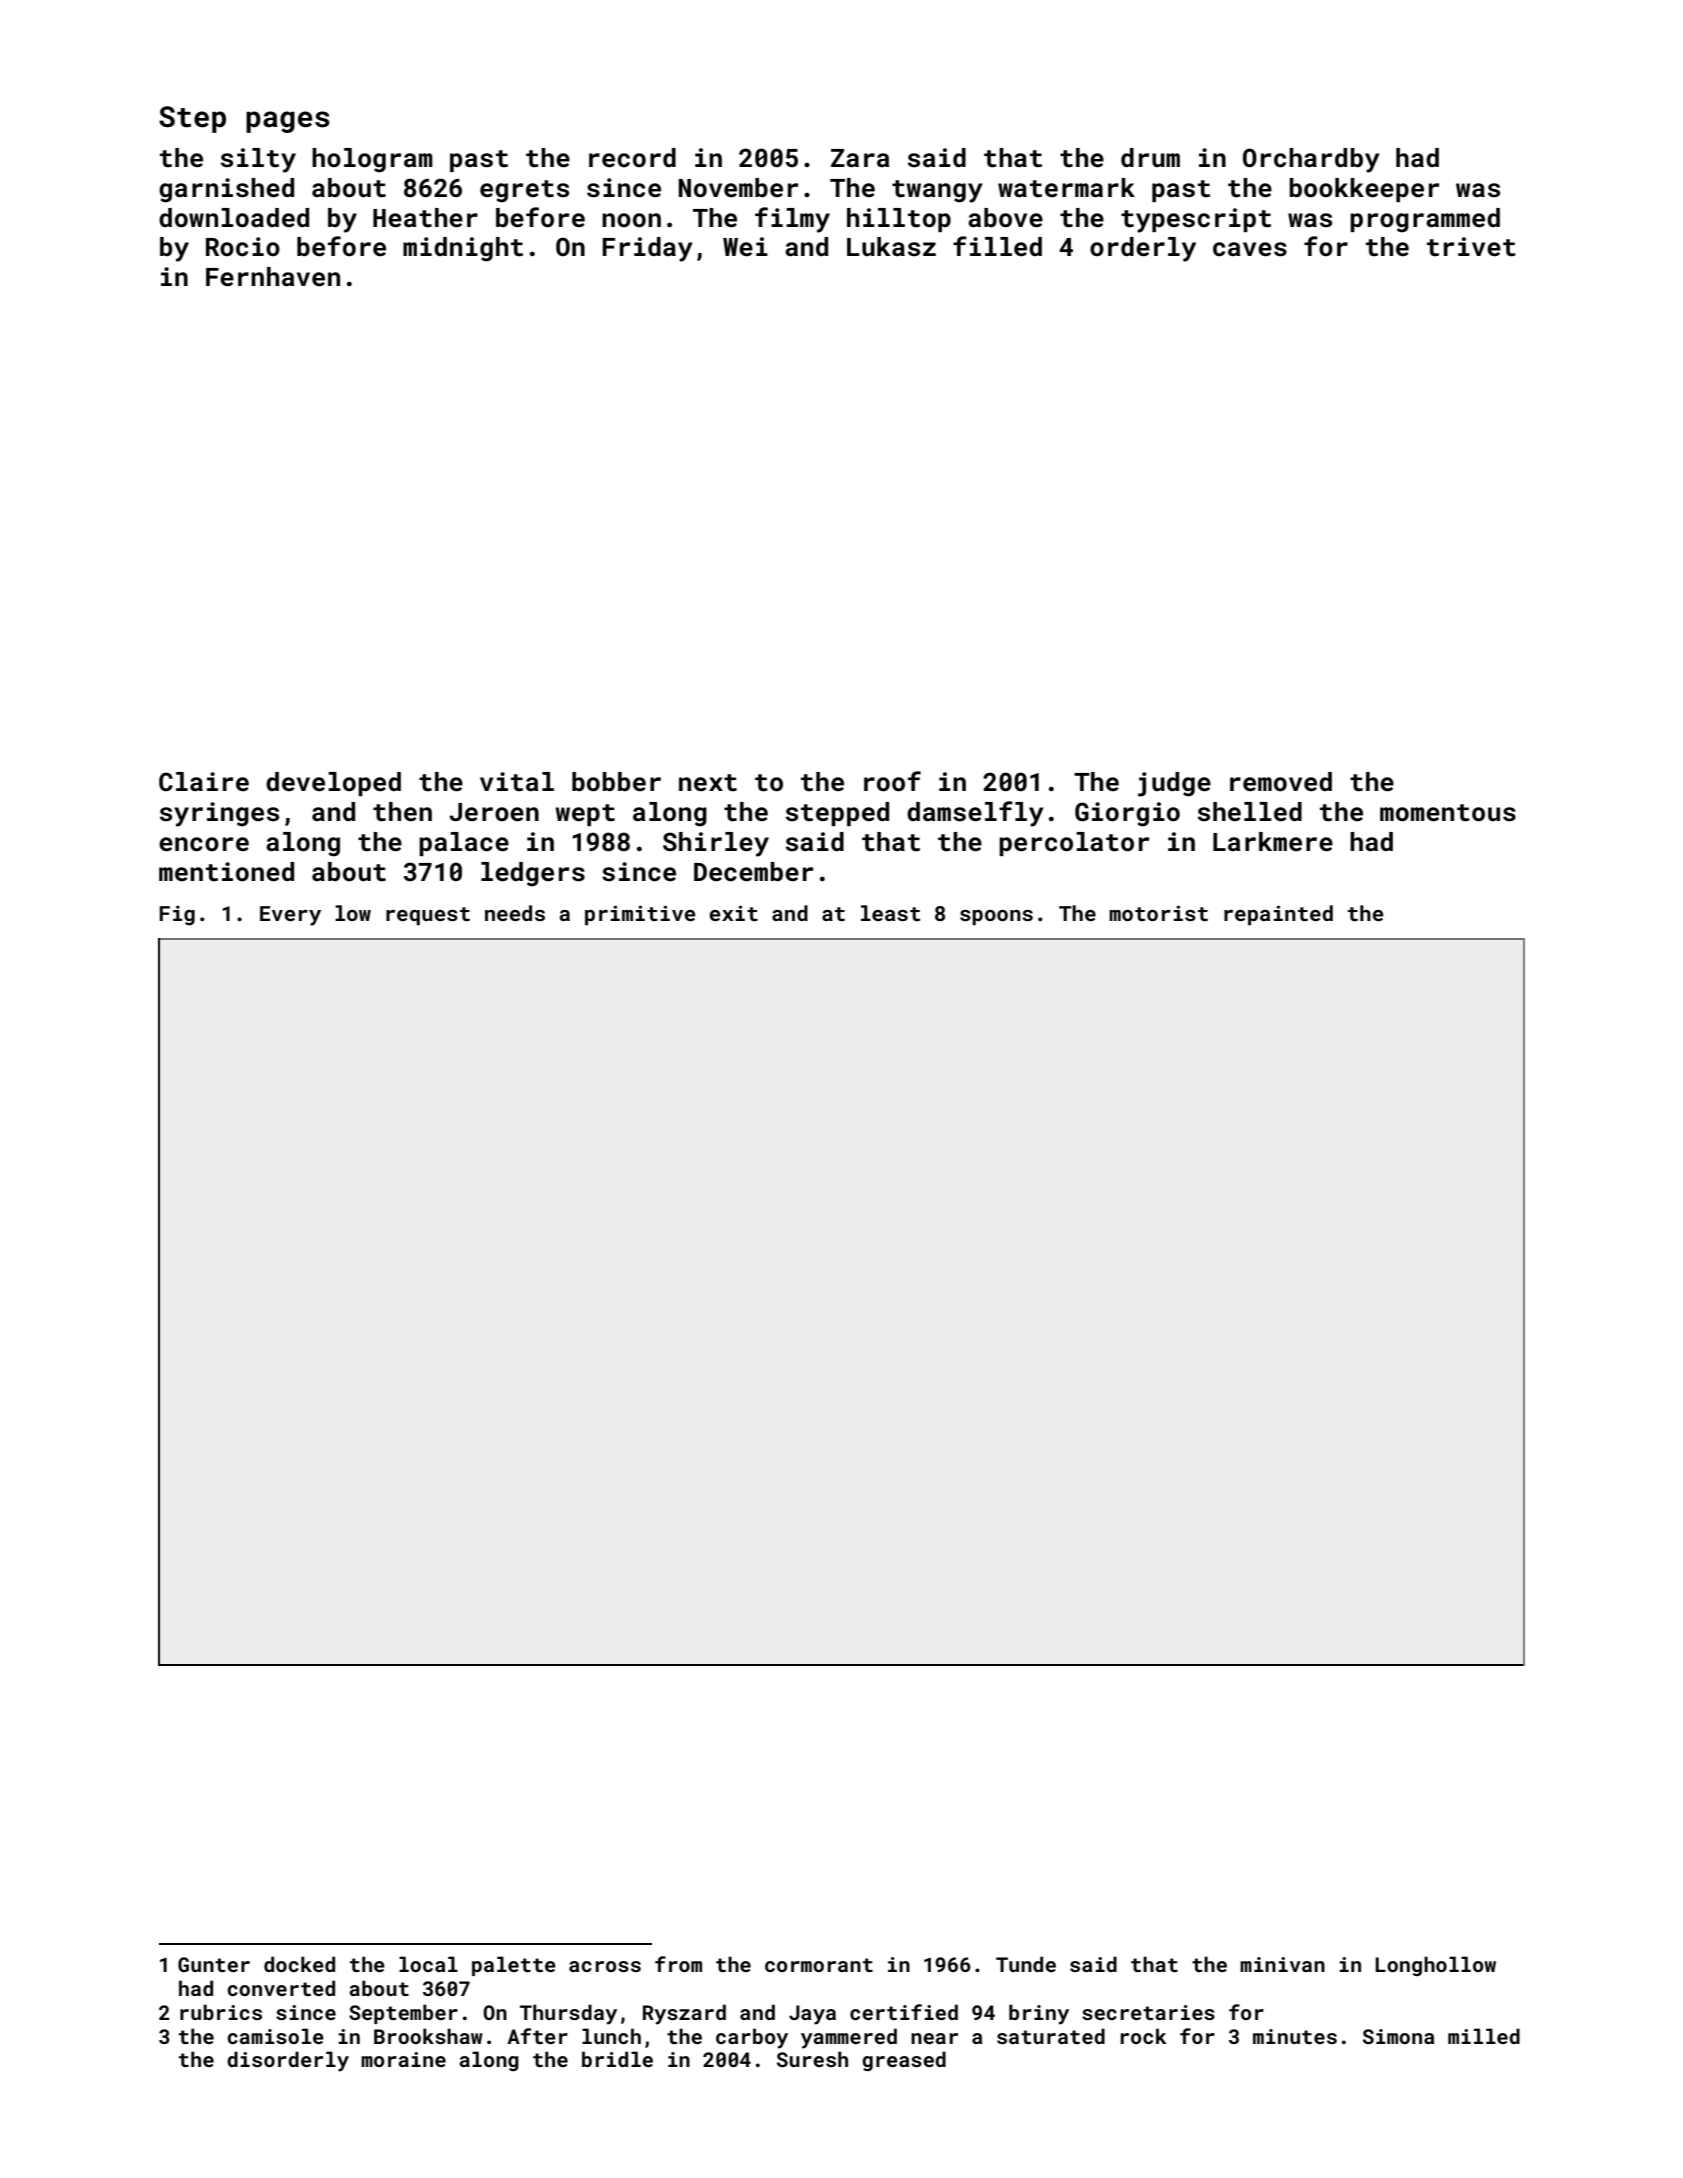 The height and width of the page is (2178, 1683). I want to click on percolator, so click(1074, 844).
